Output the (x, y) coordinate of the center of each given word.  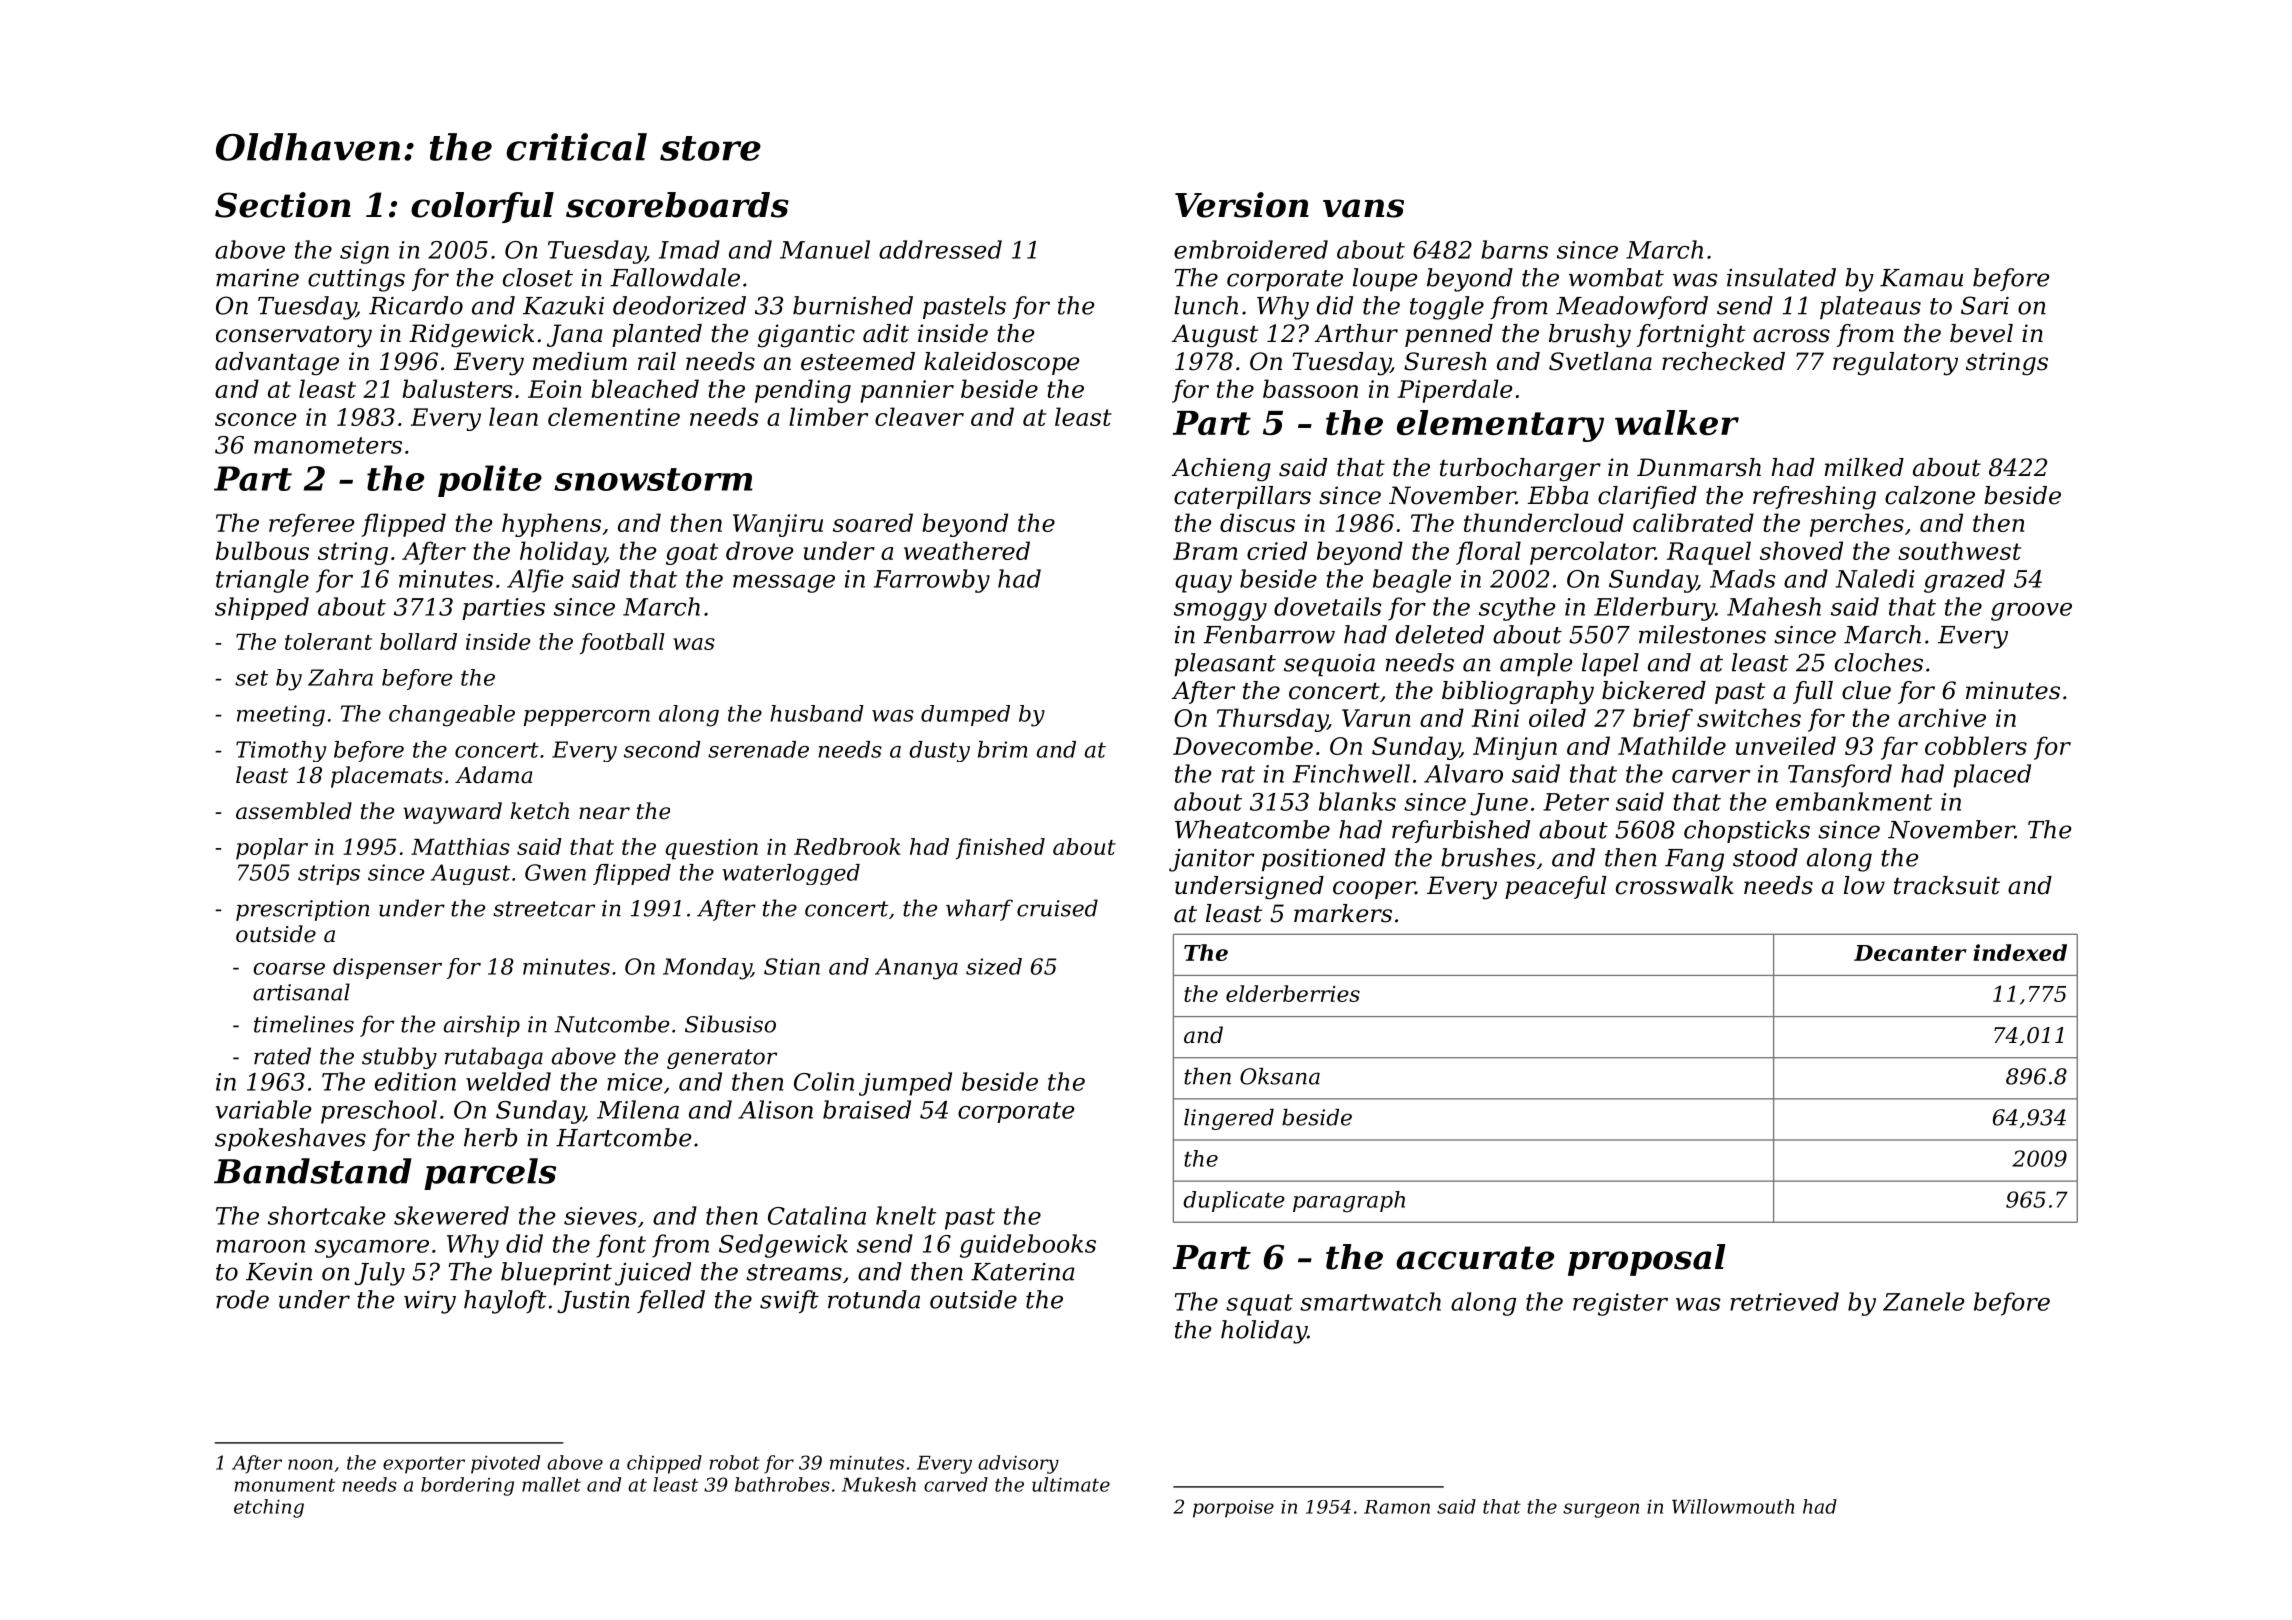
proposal (1647, 1260)
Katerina (1022, 1272)
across (1791, 336)
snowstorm (653, 479)
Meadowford (1632, 307)
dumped (965, 715)
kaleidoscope (1002, 363)
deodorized (679, 305)
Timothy (281, 751)
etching (269, 1508)
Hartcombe (623, 1137)
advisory (1018, 1464)
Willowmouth (1733, 1506)
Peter (1576, 802)
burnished (853, 305)
